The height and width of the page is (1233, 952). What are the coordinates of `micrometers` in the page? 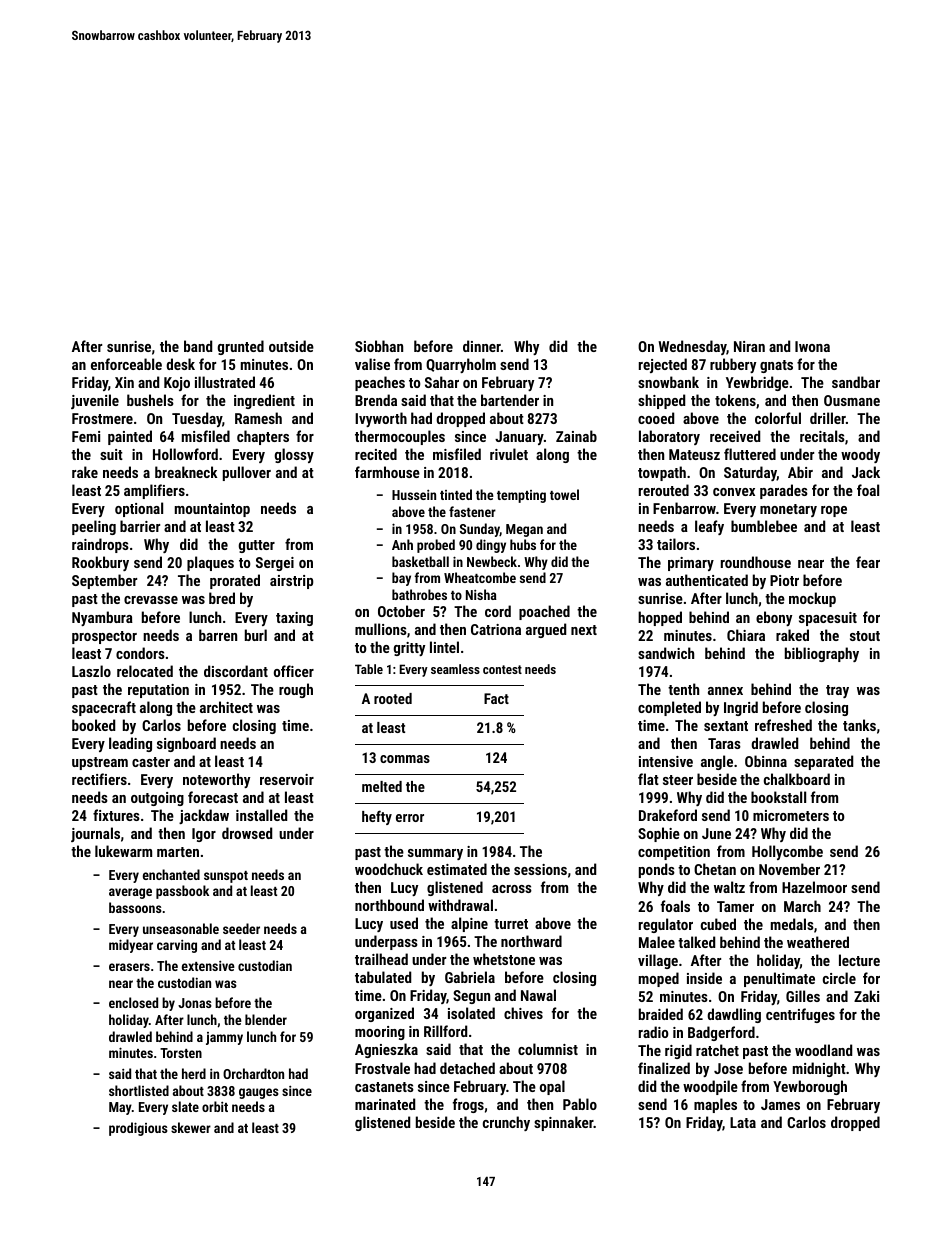 It's located at (791, 815).
